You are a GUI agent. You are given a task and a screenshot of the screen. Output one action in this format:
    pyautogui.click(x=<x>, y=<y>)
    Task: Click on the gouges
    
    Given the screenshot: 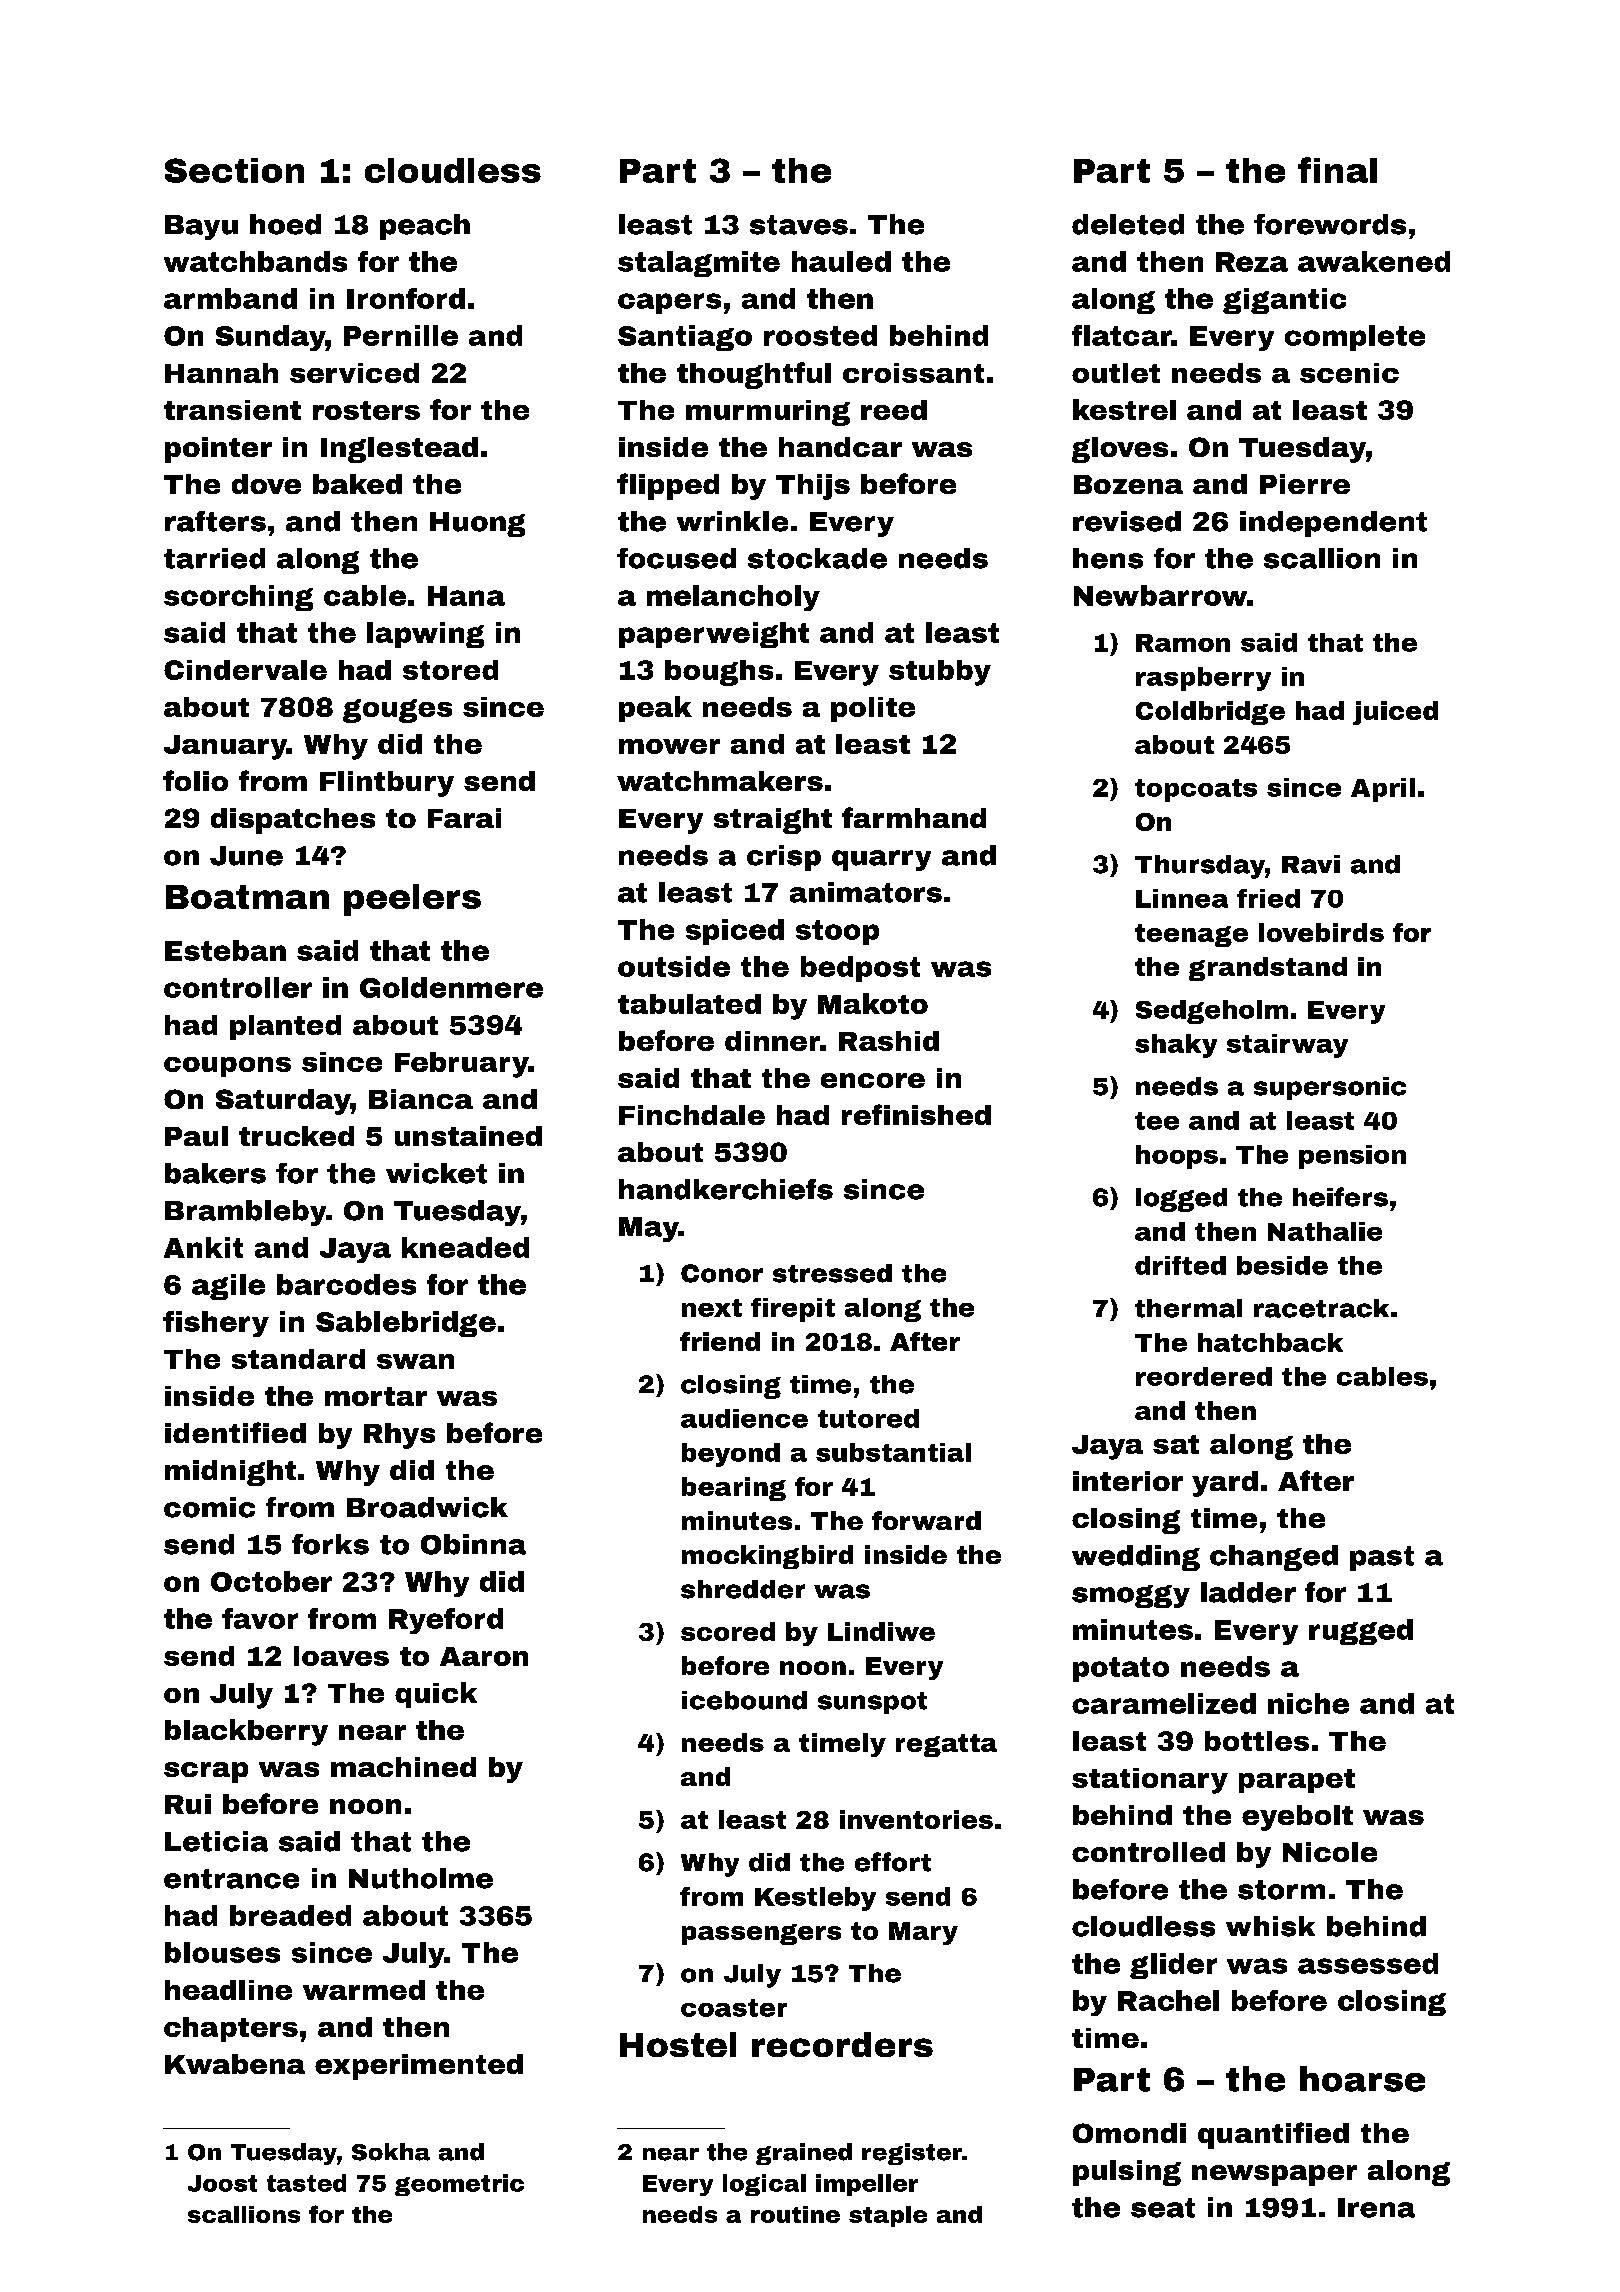 What is the action you would take?
    pyautogui.click(x=397, y=711)
